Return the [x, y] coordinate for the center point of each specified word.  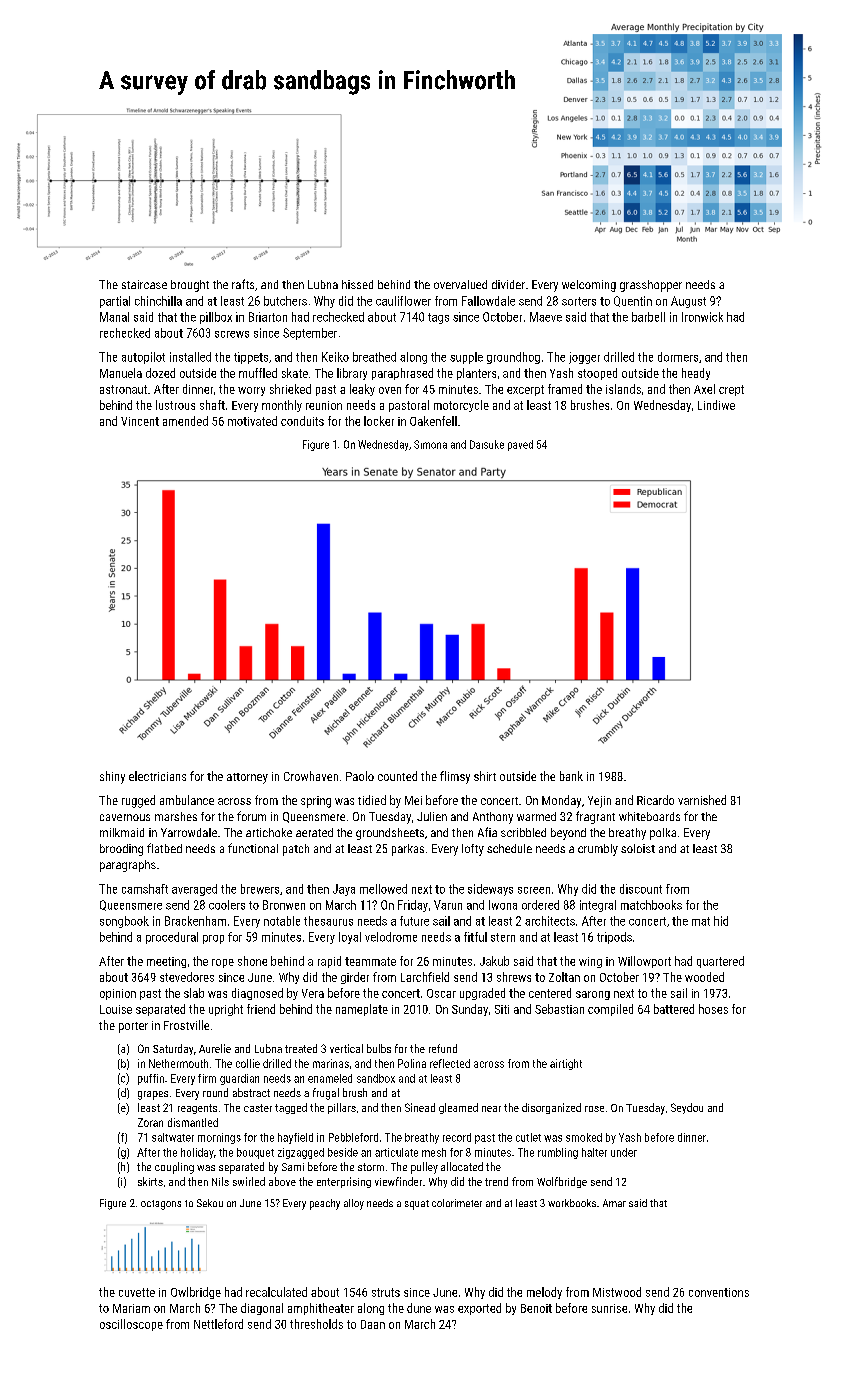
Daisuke [487, 444]
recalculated [276, 1292]
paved [520, 445]
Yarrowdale [189, 832]
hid [721, 921]
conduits [302, 421]
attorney [247, 778]
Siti [502, 1009]
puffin [151, 1079]
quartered [720, 962]
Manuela [121, 373]
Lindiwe [716, 405]
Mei [413, 800]
